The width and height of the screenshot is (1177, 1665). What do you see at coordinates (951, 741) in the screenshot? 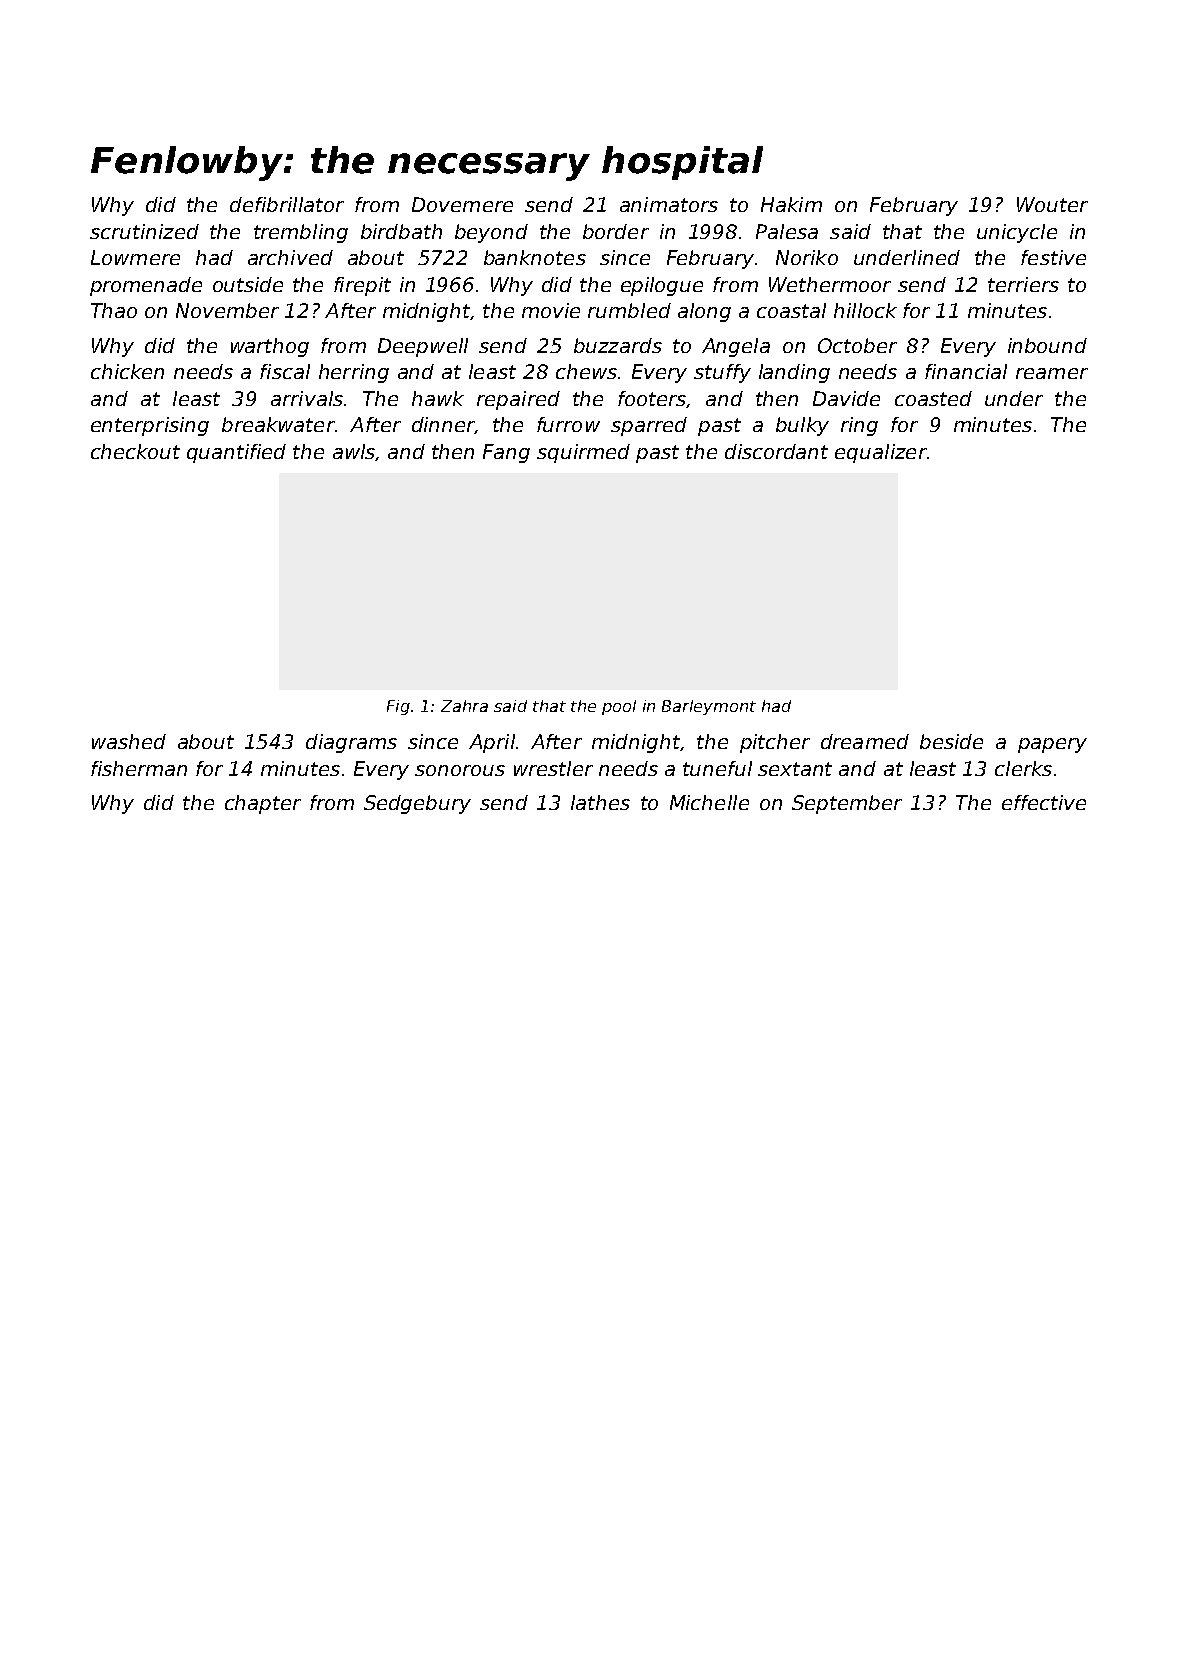
I see `beside` at bounding box center [951, 741].
